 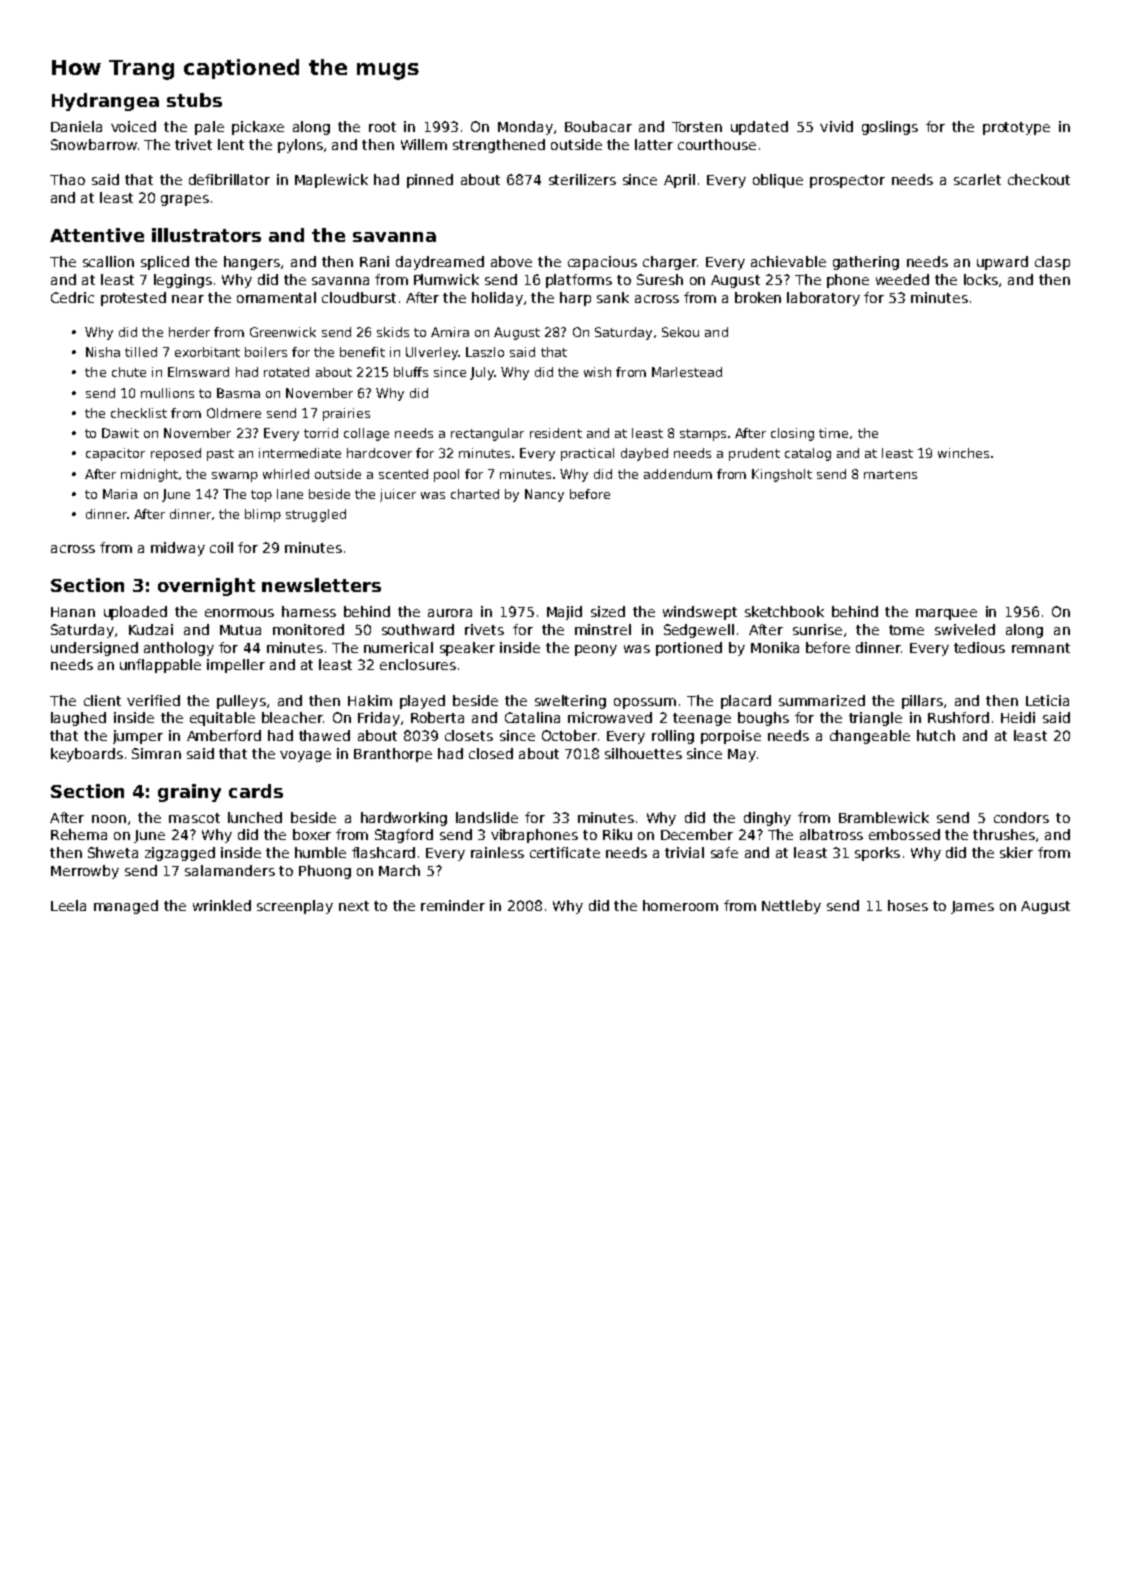 What do you see at coordinates (670, 263) in the screenshot?
I see `charger` at bounding box center [670, 263].
